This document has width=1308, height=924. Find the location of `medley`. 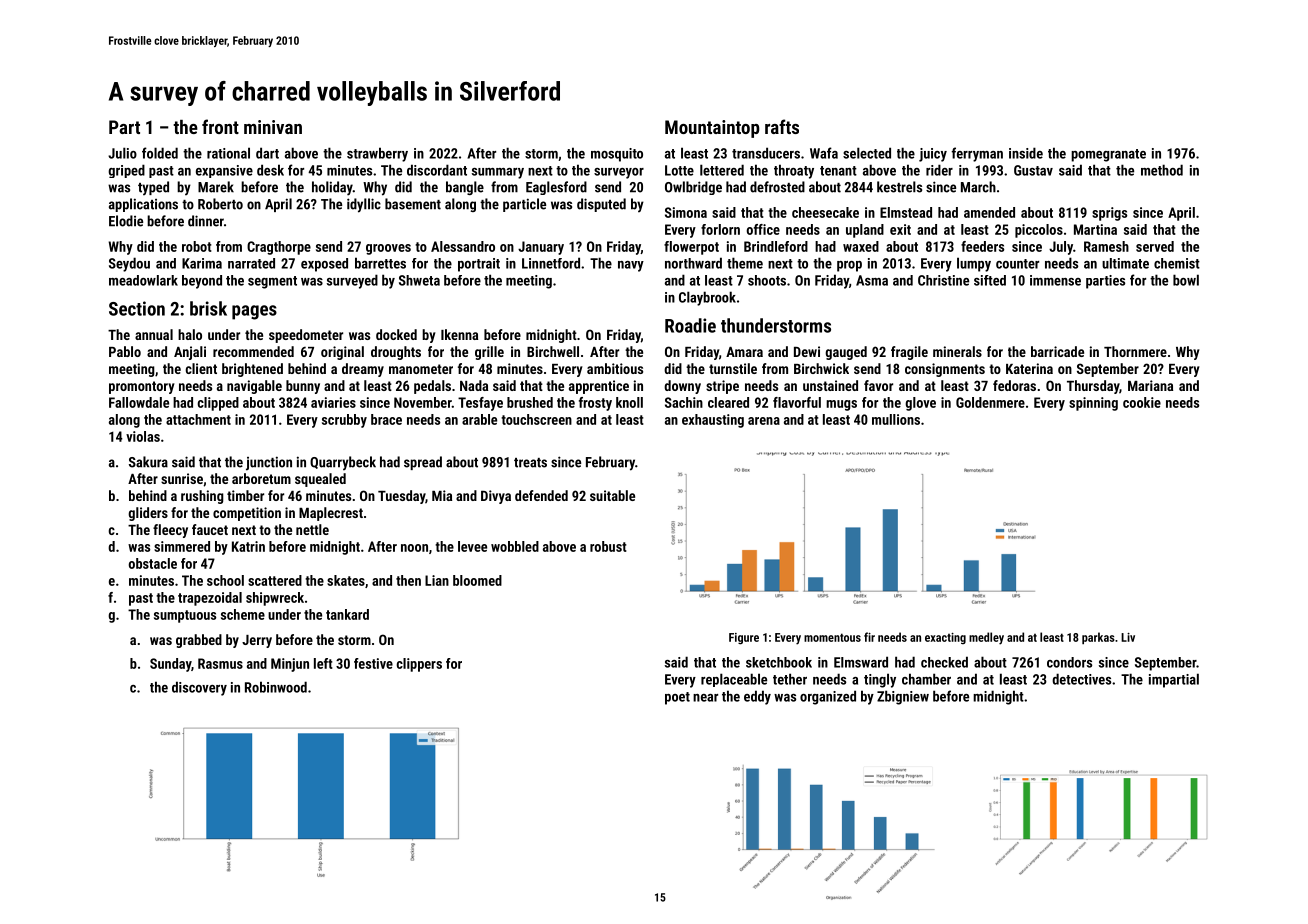

medley is located at coordinates (986, 638).
